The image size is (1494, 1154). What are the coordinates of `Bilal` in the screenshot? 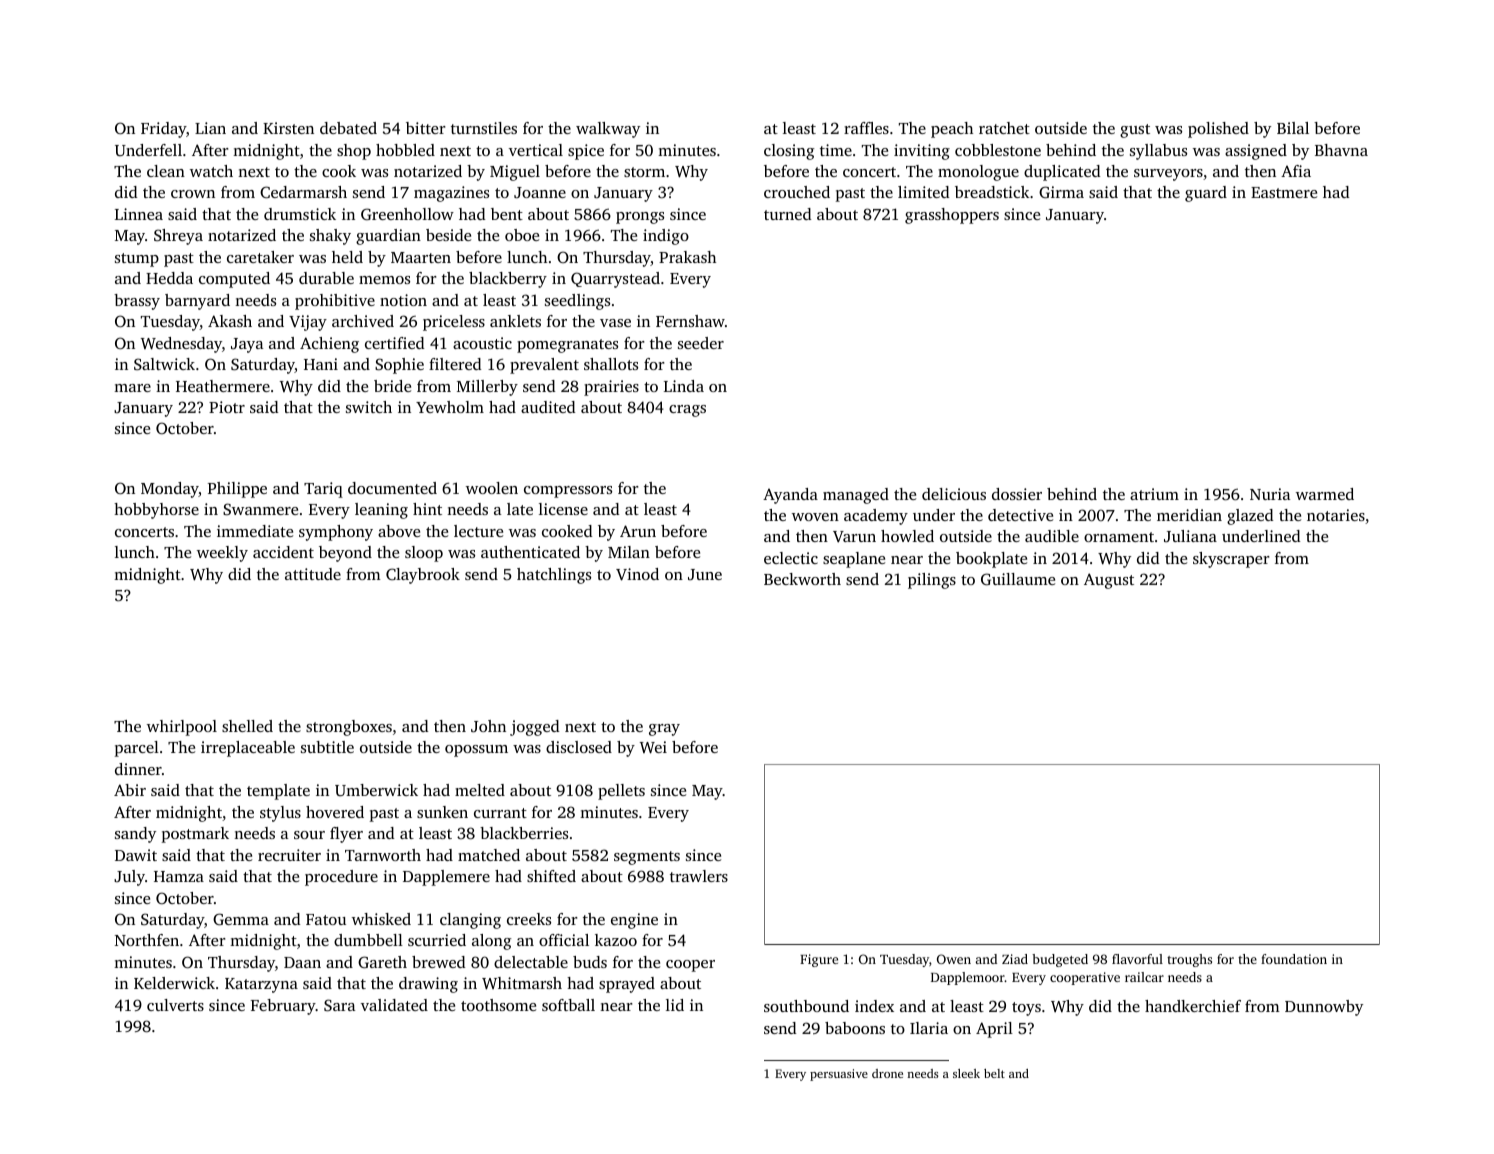 It's located at (1293, 128).
